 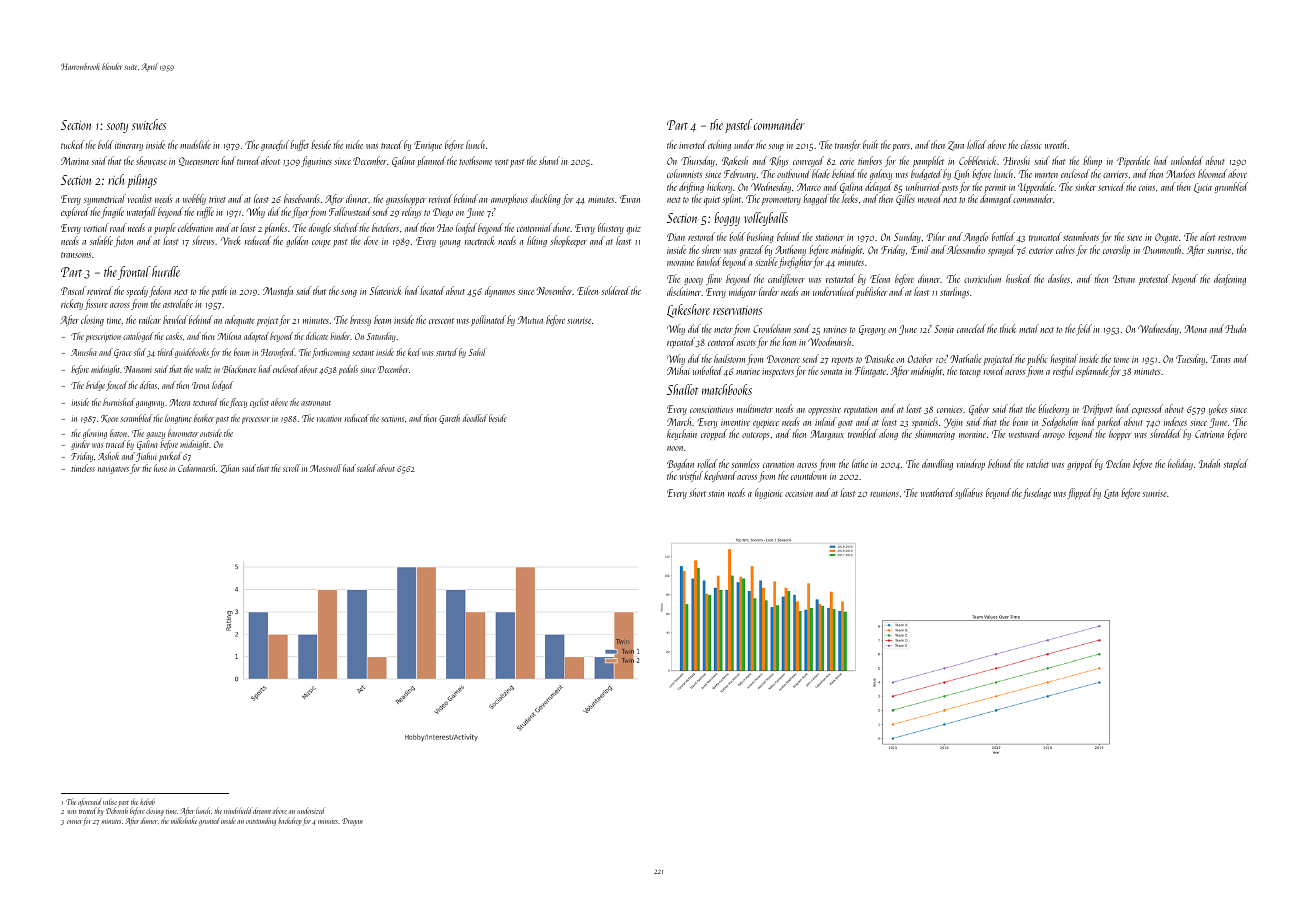 I want to click on Crowleham, so click(x=772, y=328).
